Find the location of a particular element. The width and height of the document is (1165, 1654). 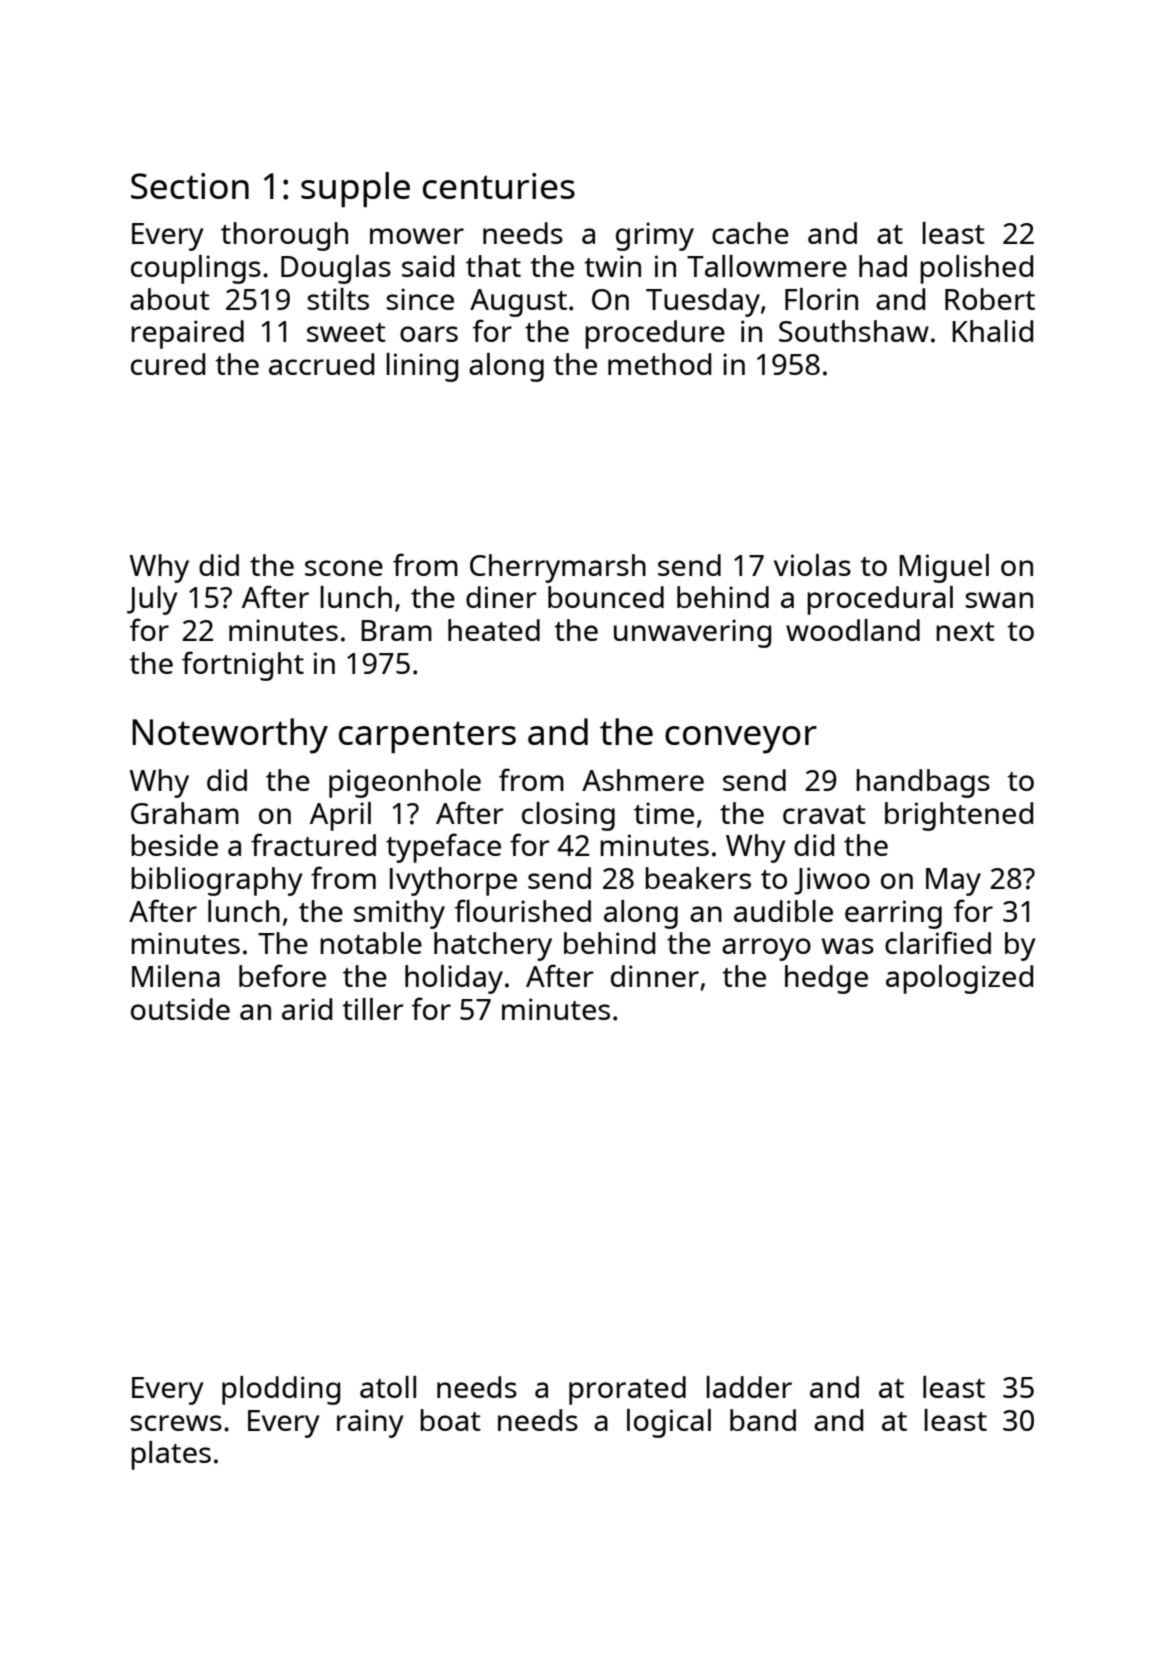

centuries is located at coordinates (499, 186).
